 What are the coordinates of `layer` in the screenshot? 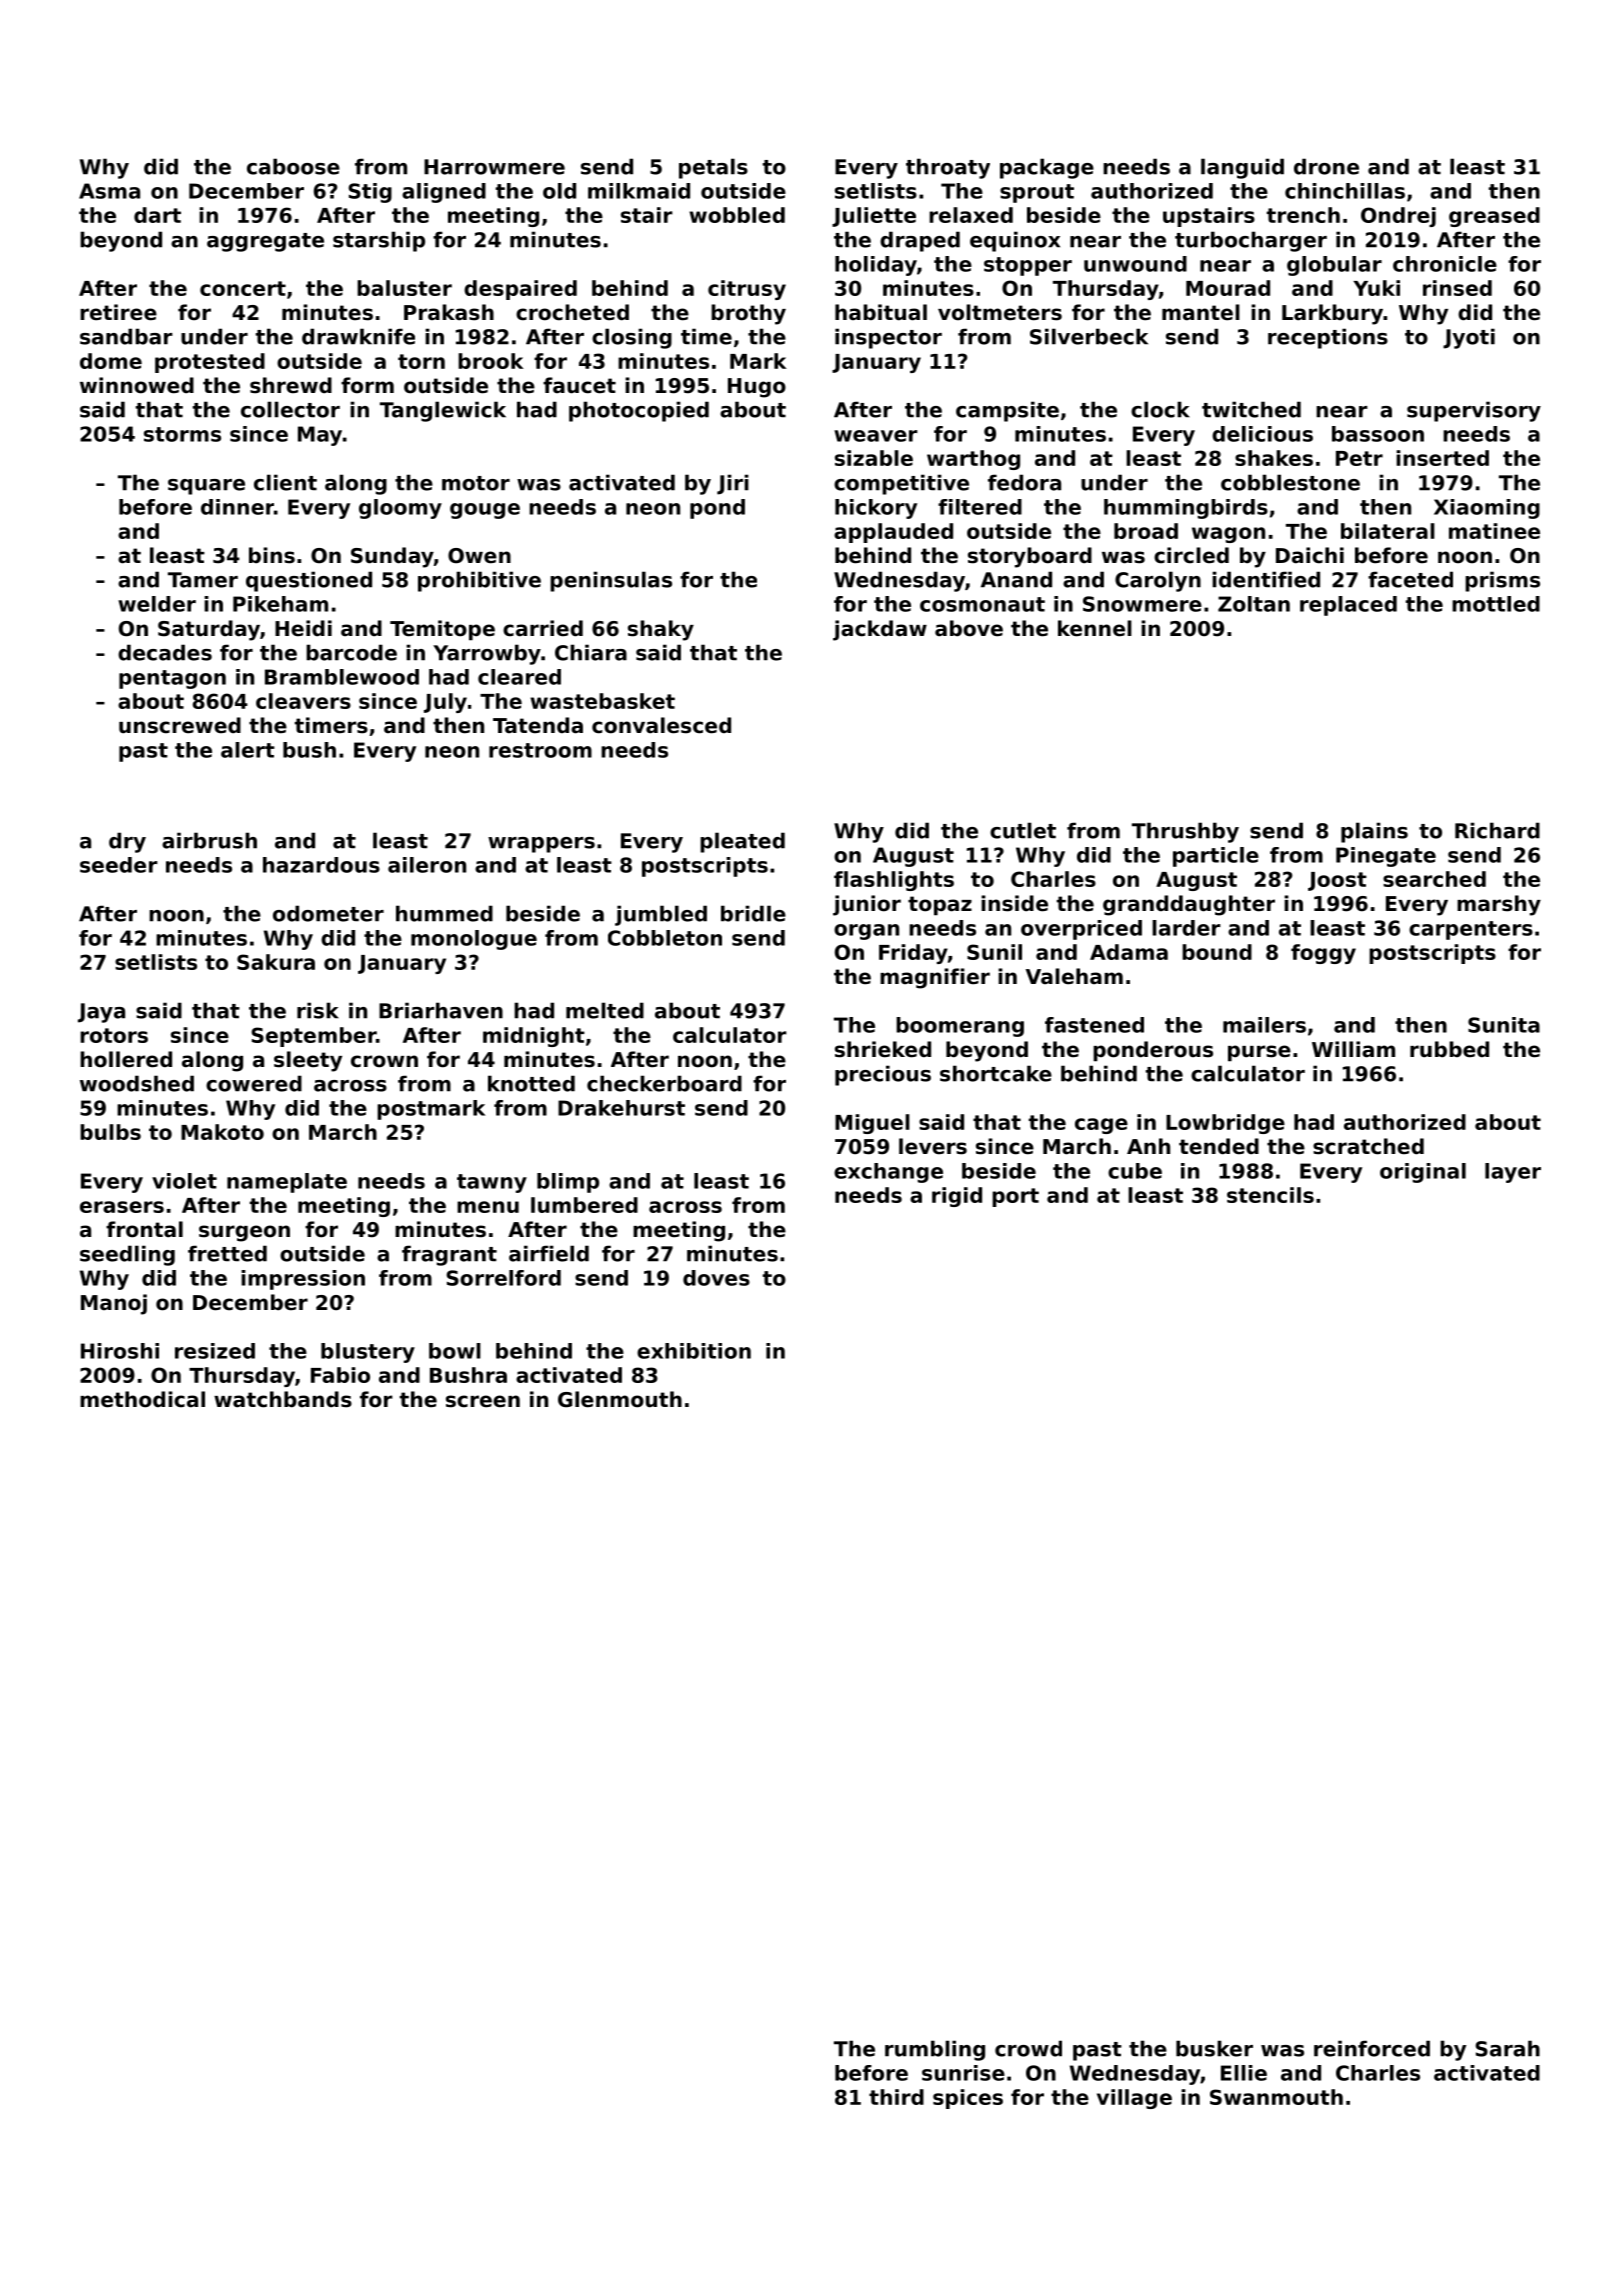 It's located at (1513, 1173).
